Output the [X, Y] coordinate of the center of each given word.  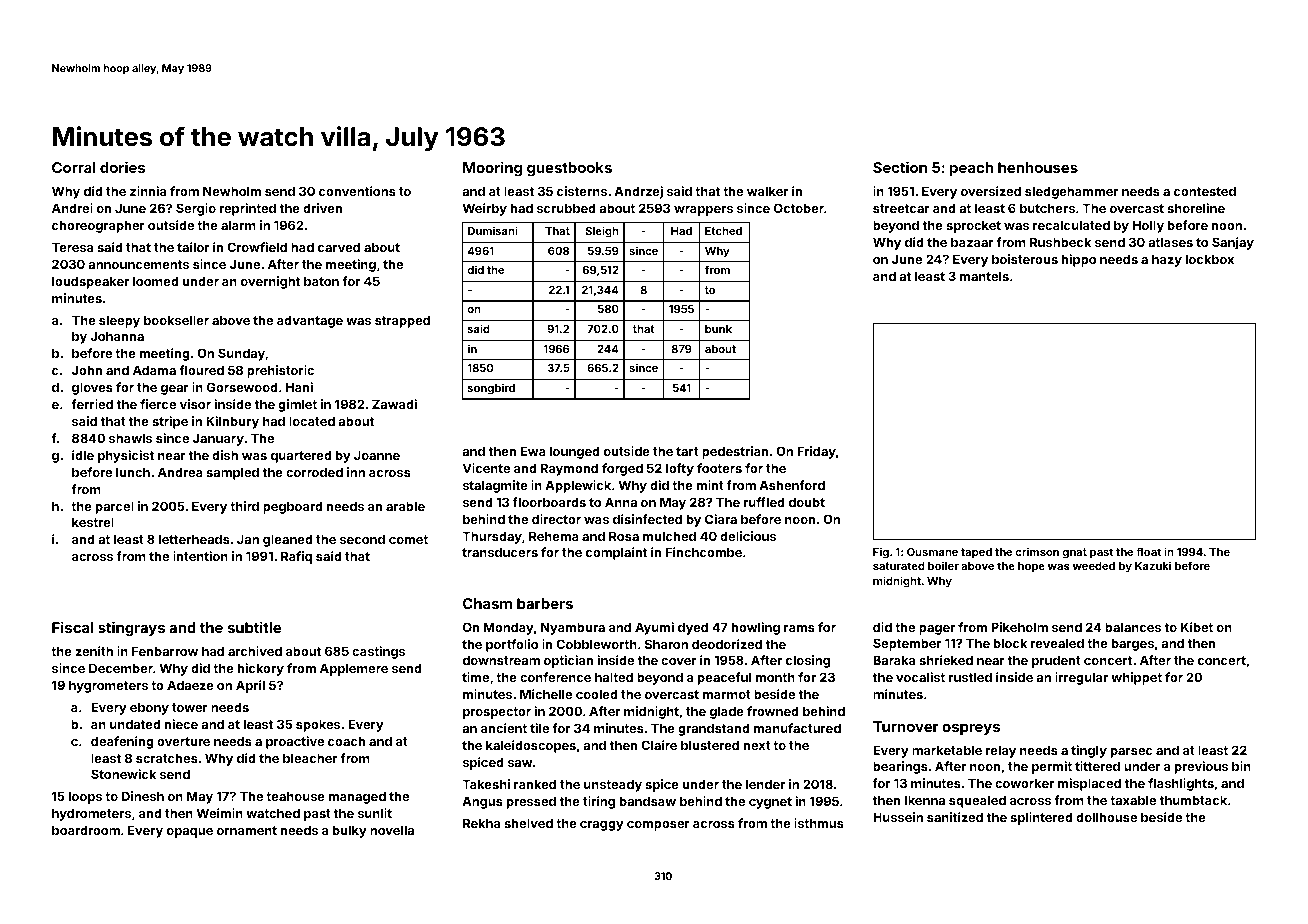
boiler [943, 565]
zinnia [148, 191]
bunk [718, 329]
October [799, 208]
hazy [1167, 260]
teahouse [295, 796]
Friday [816, 452]
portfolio [512, 645]
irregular [1081, 678]
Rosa [624, 536]
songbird [491, 389]
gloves [92, 388]
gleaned [288, 540]
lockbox [1210, 259]
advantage [310, 321]
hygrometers [108, 686]
